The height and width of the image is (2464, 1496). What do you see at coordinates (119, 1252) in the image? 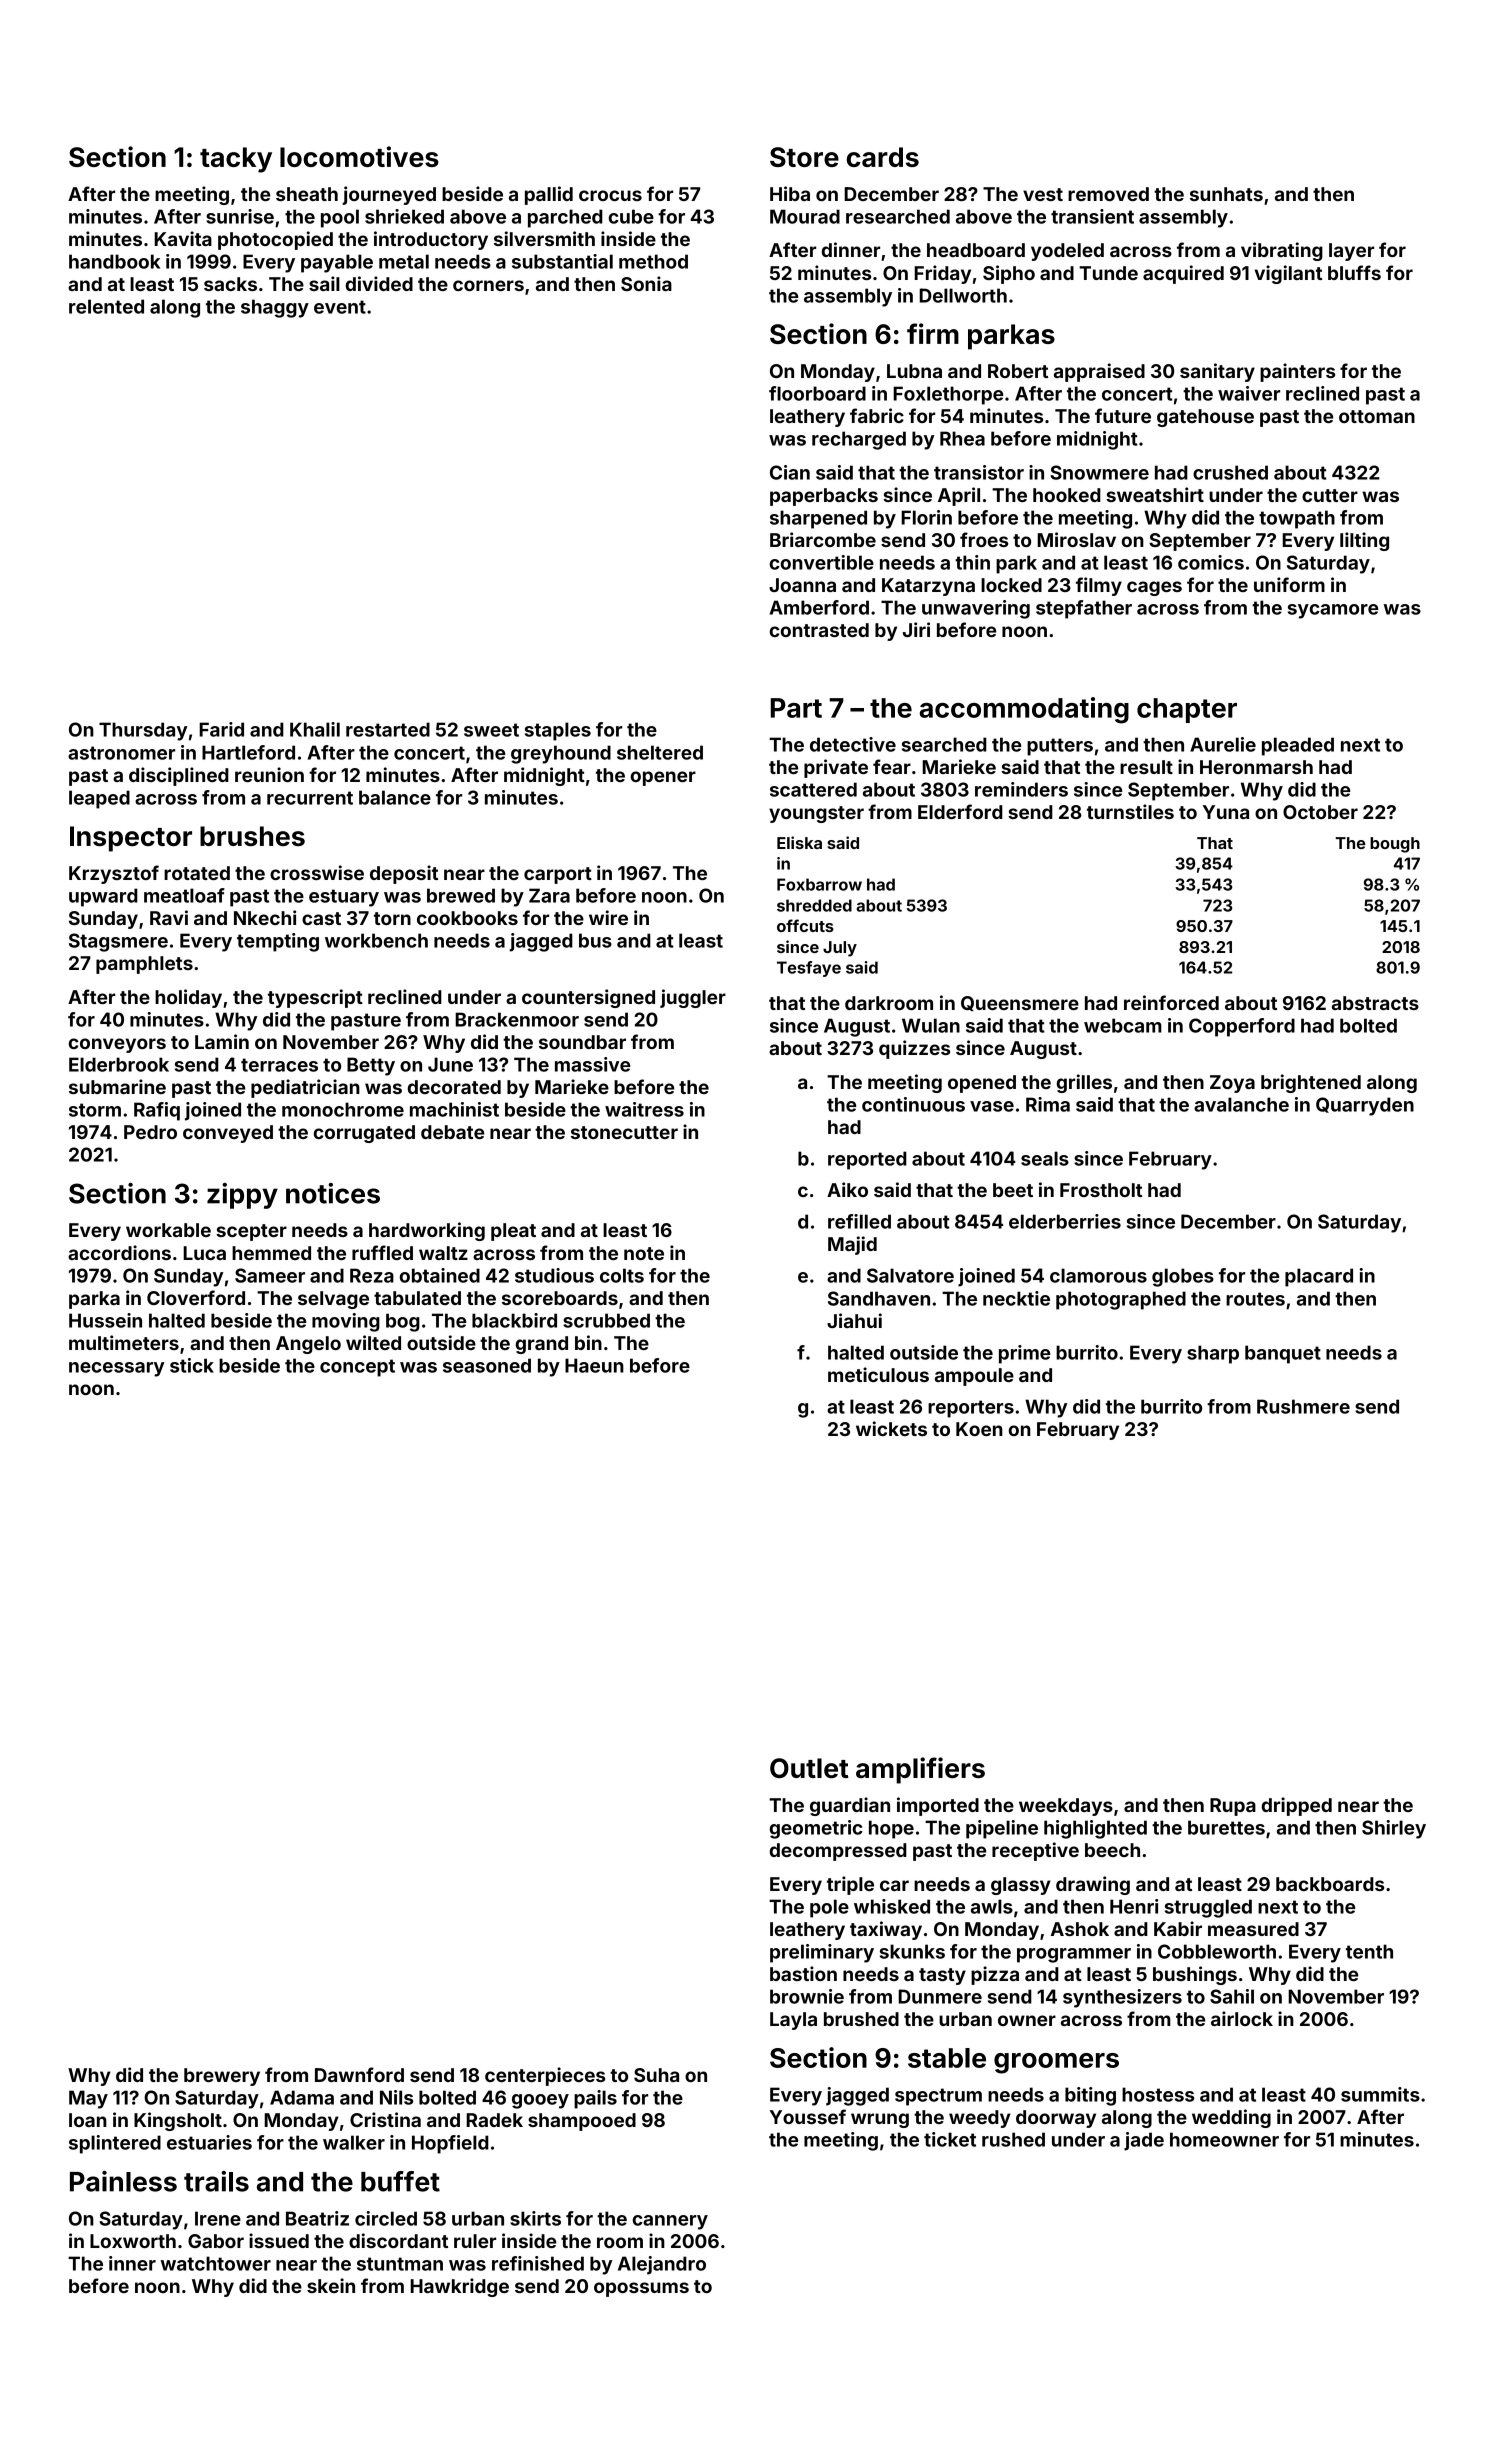
I see `accordions` at bounding box center [119, 1252].
